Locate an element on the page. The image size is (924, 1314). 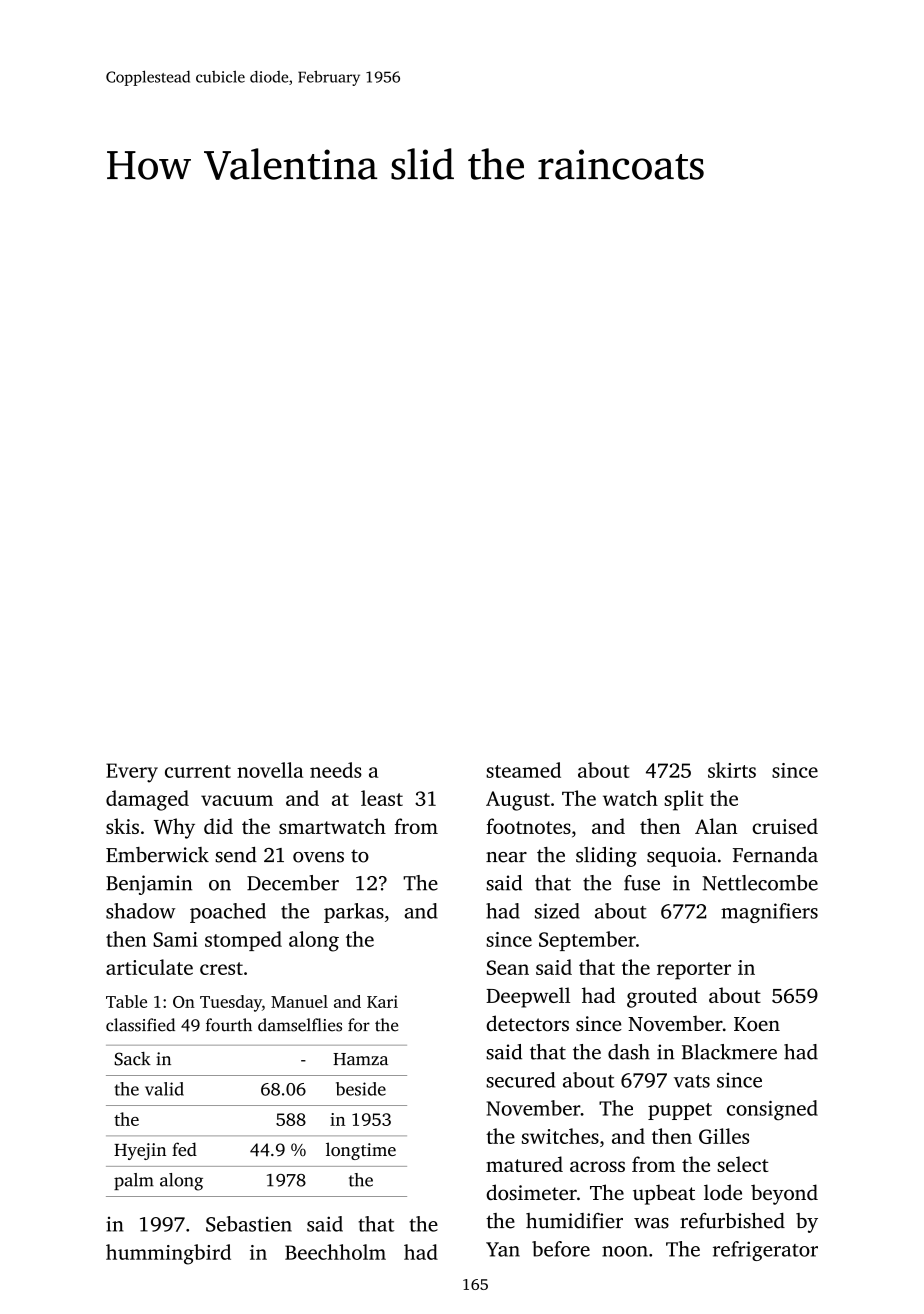
crest is located at coordinates (221, 968).
